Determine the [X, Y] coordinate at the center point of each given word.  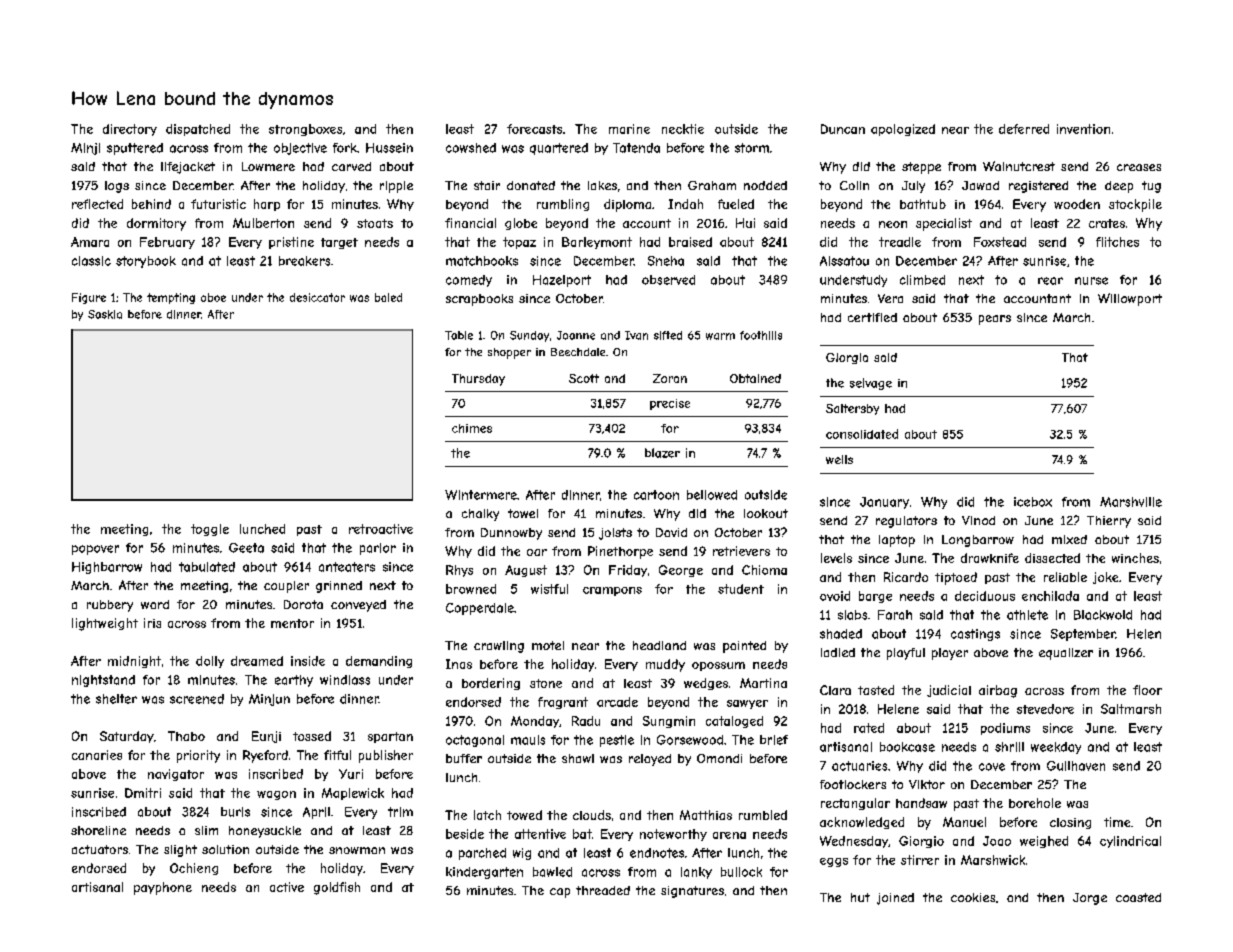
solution [225, 849]
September [1083, 635]
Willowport [1130, 299]
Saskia [105, 314]
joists [615, 534]
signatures [692, 892]
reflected [97, 204]
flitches [1117, 242]
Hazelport [562, 281]
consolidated [862, 434]
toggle [210, 530]
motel [548, 645]
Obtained [755, 378]
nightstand [103, 681]
